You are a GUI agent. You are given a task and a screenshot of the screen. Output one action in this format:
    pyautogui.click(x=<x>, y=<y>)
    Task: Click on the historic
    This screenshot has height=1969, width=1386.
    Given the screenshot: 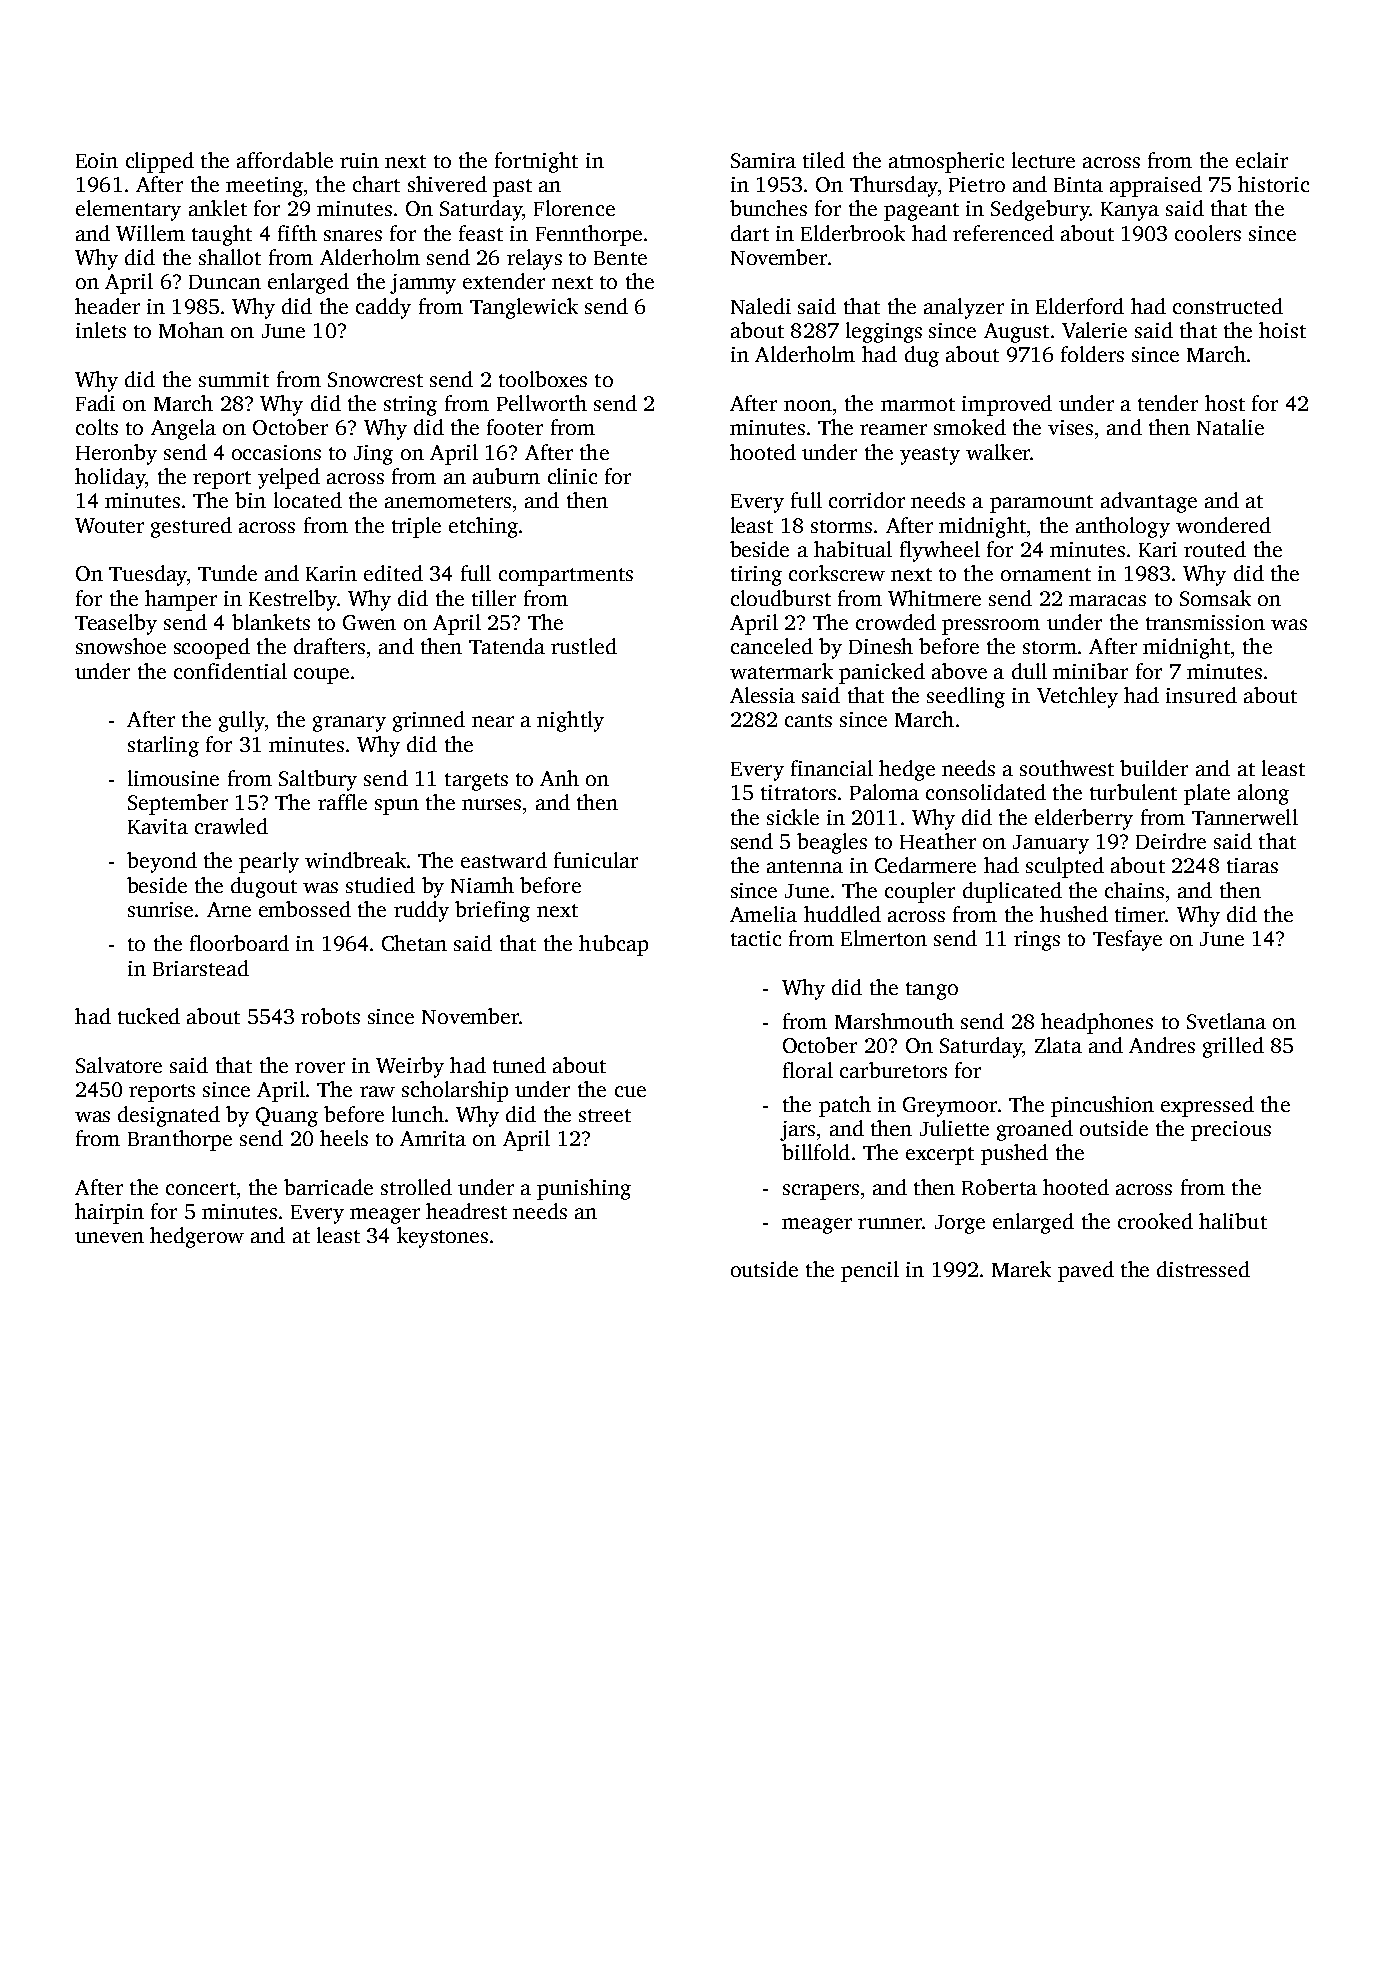 What is the action you would take?
    pyautogui.click(x=1273, y=184)
